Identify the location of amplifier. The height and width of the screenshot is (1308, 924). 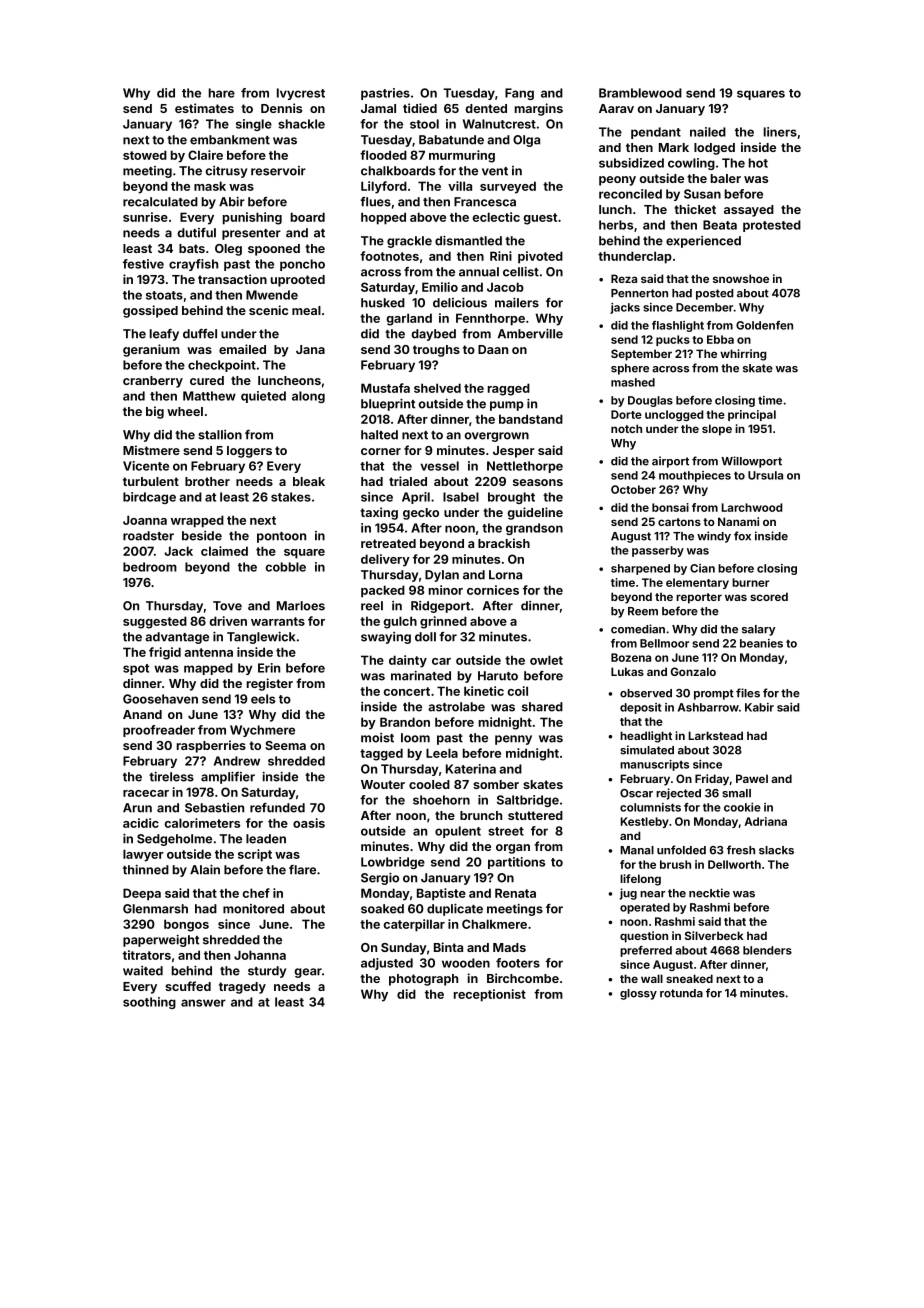
(228, 778).
